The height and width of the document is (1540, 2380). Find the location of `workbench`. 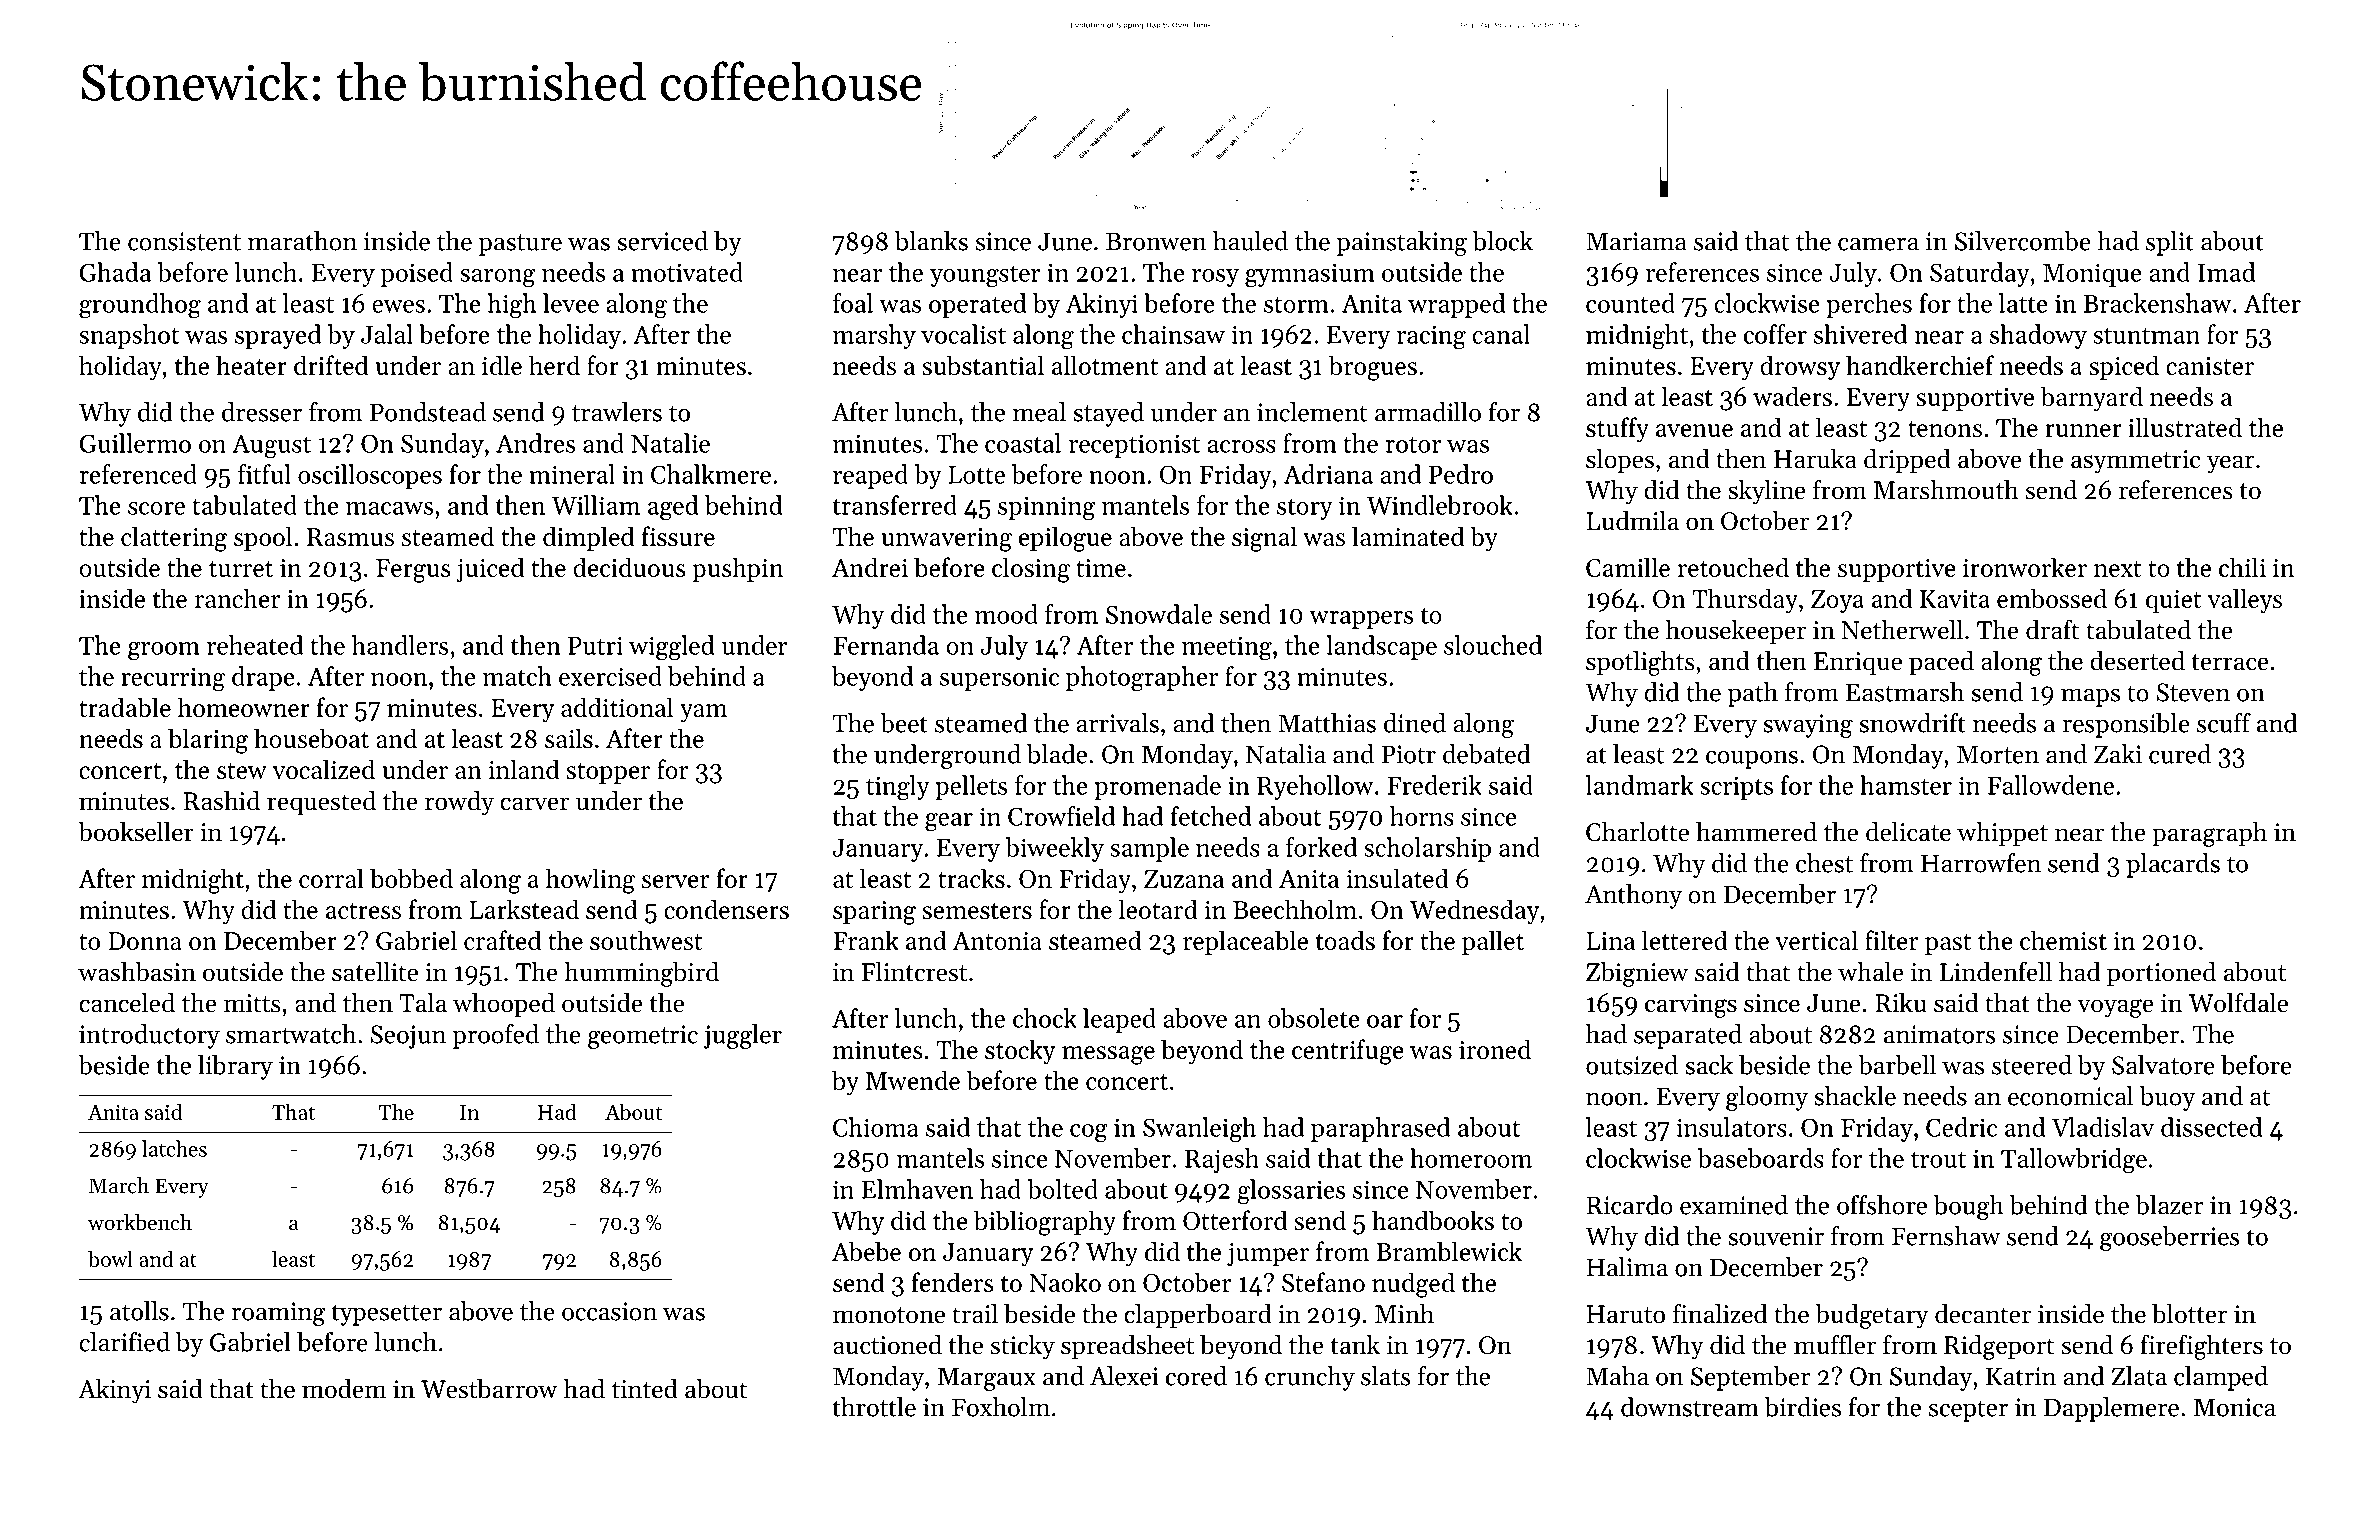

workbench is located at coordinates (140, 1222).
